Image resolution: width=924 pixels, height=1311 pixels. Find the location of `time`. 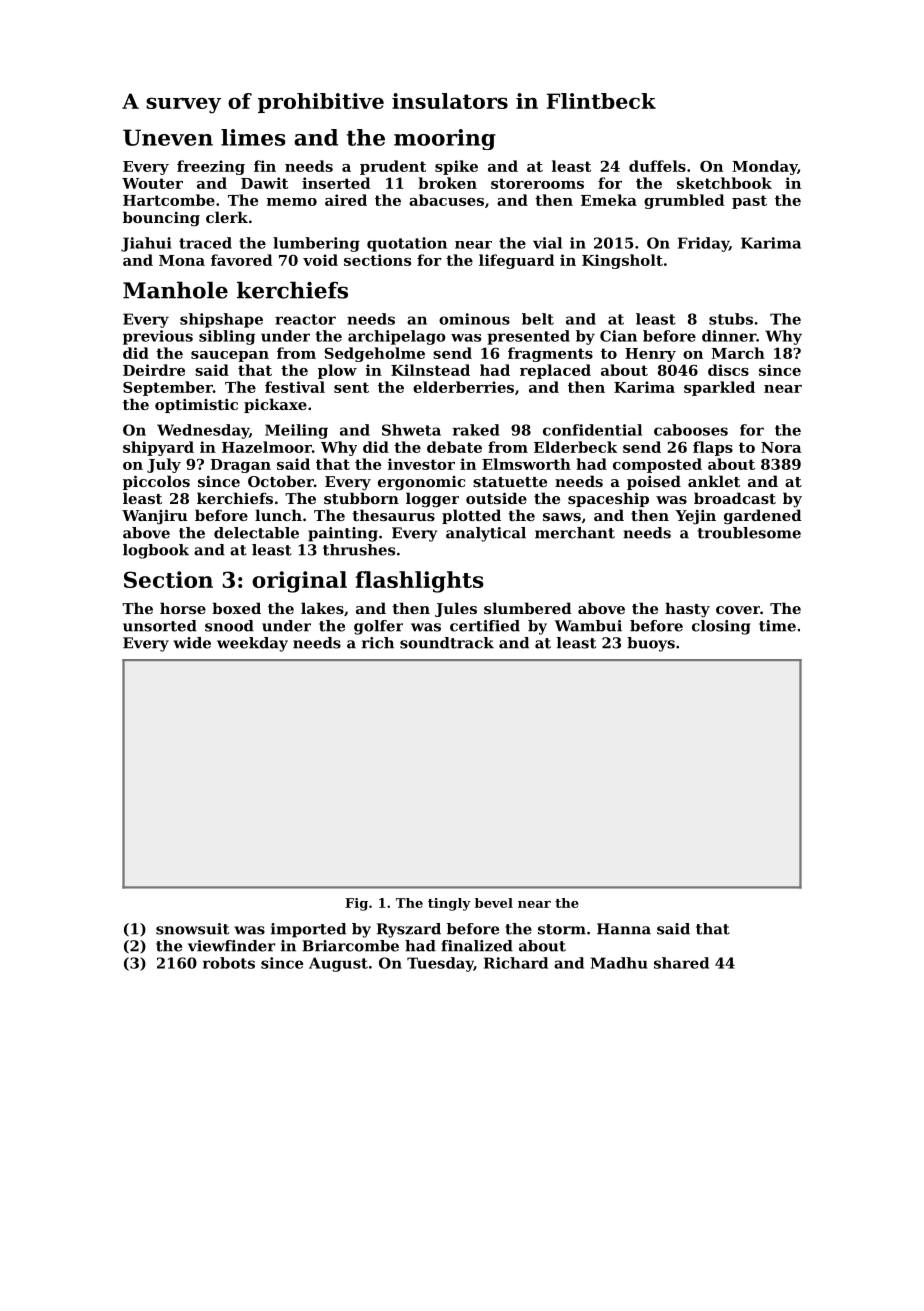

time is located at coordinates (777, 626).
